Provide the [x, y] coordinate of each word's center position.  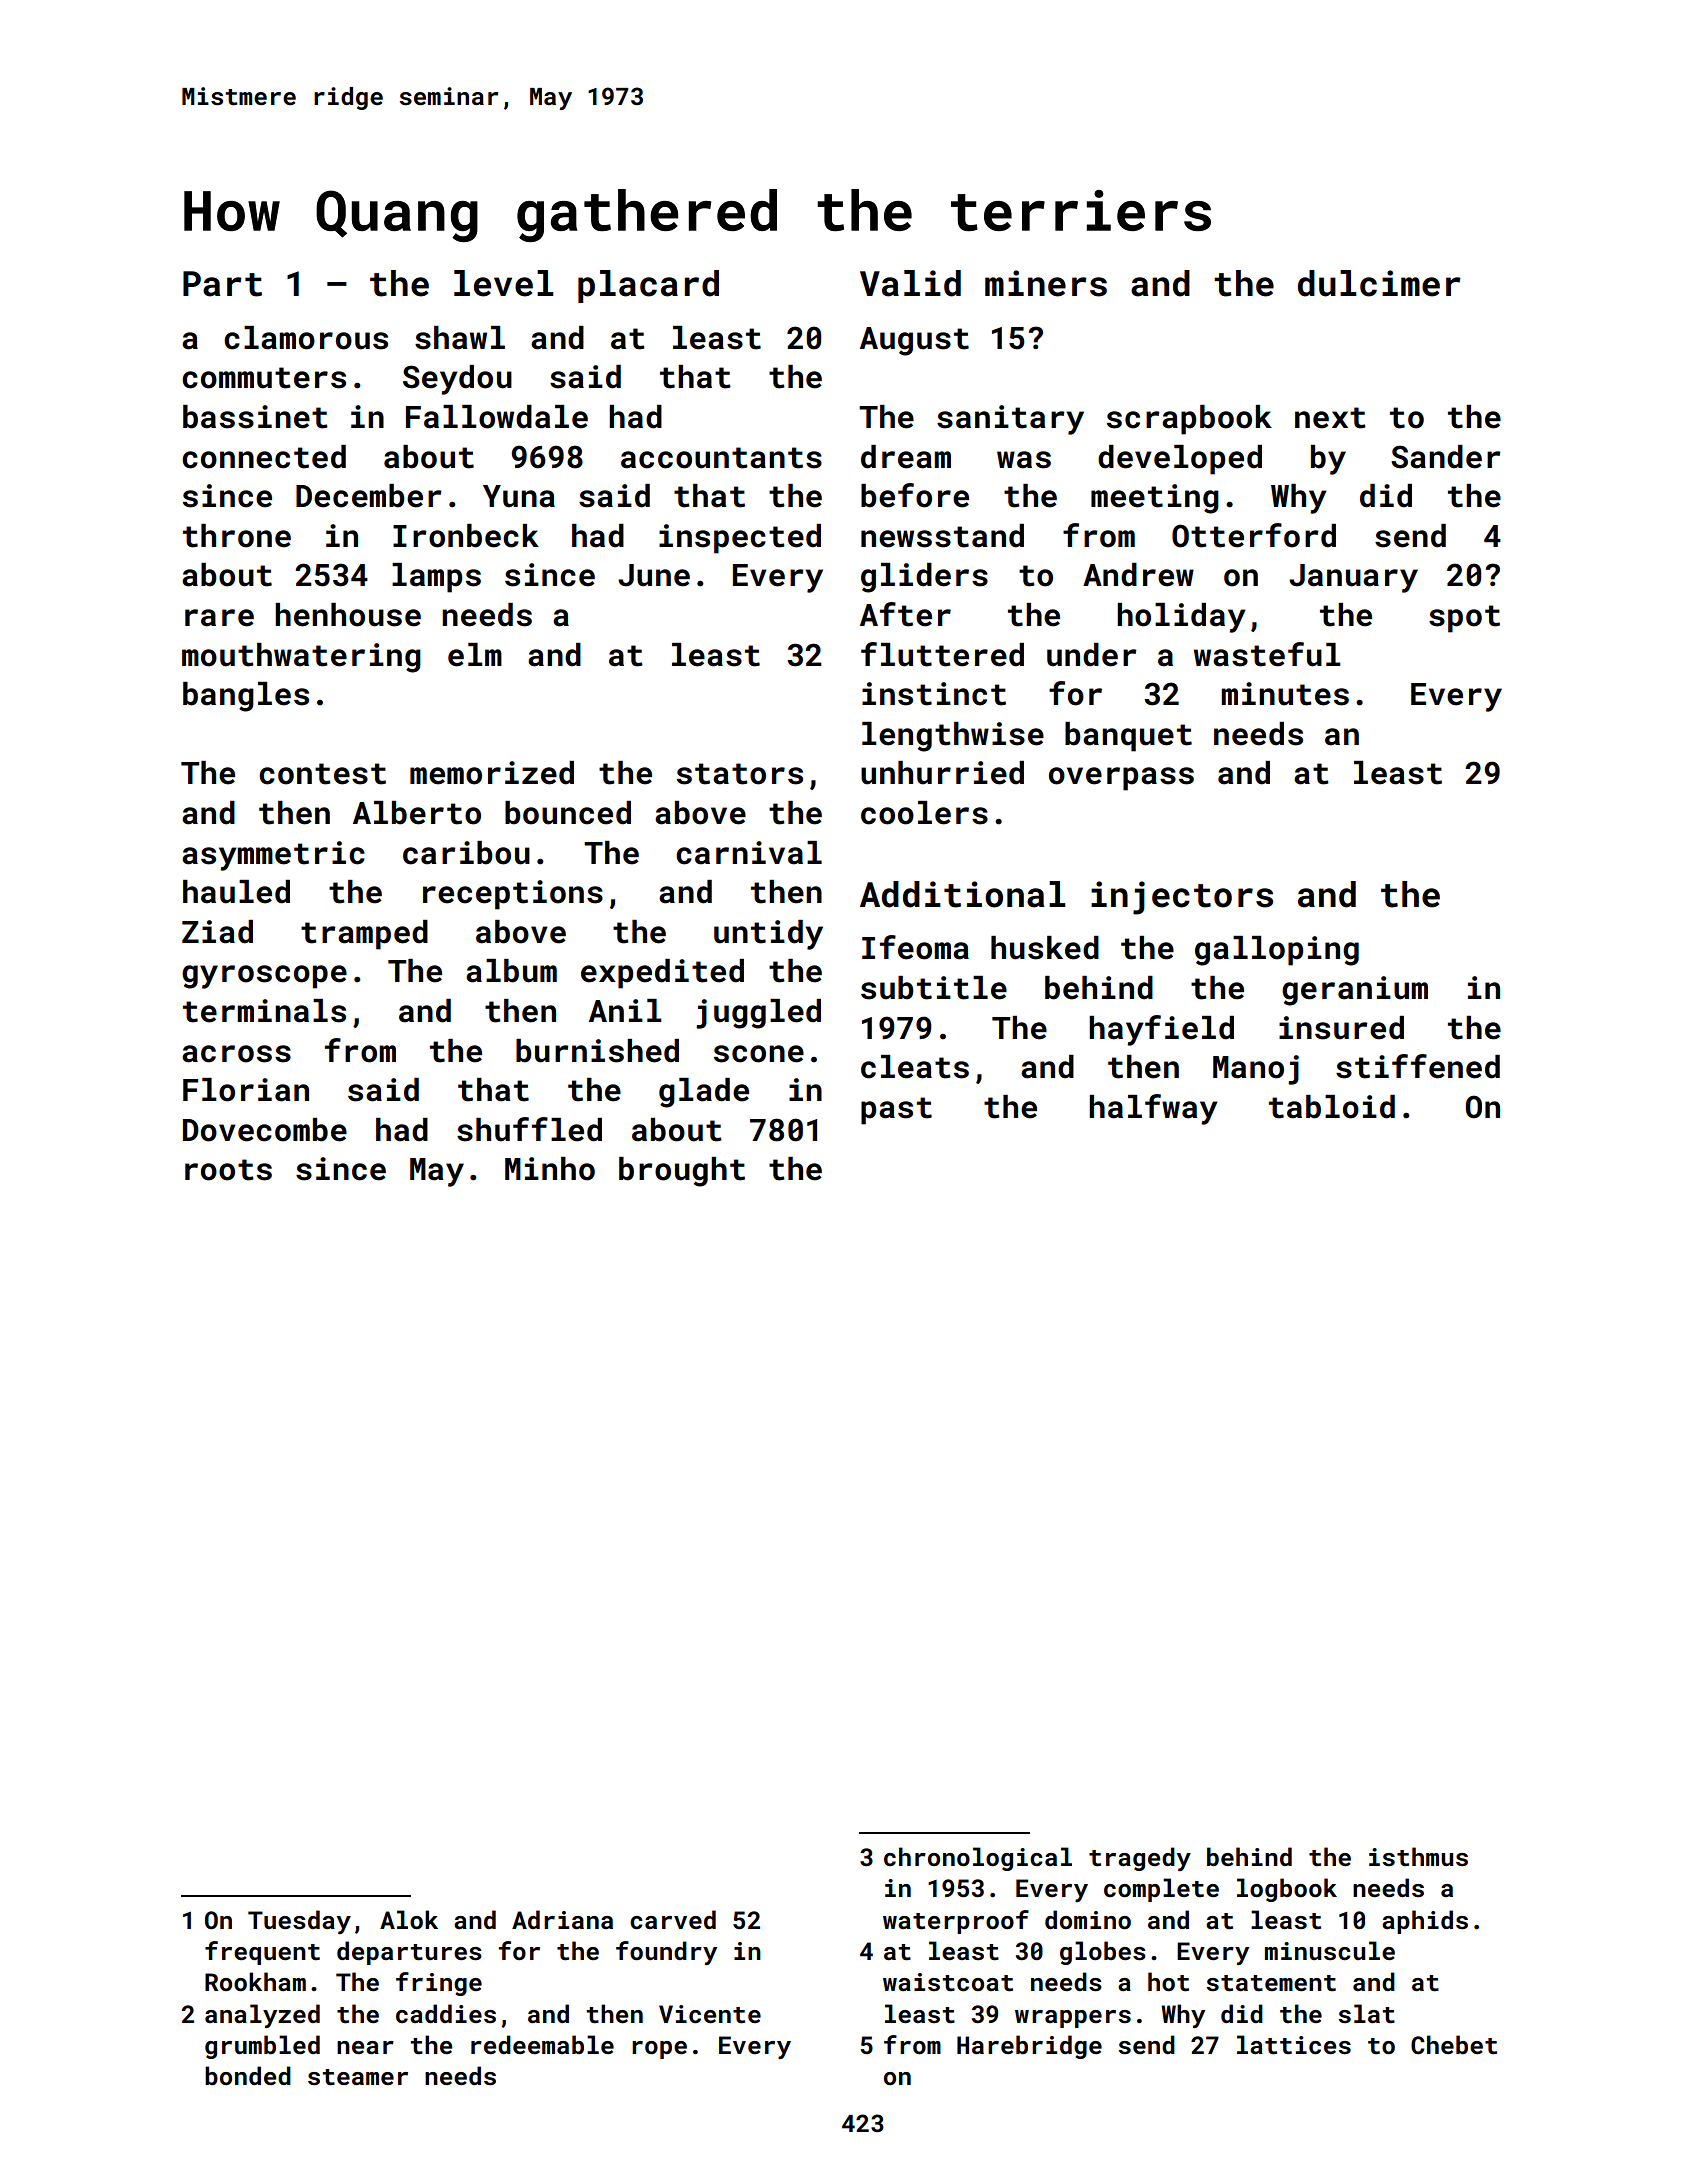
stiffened [1418, 1066]
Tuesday [299, 1922]
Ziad [217, 932]
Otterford [1254, 535]
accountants [721, 458]
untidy [768, 935]
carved [673, 1920]
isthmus [1418, 1857]
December [368, 496]
